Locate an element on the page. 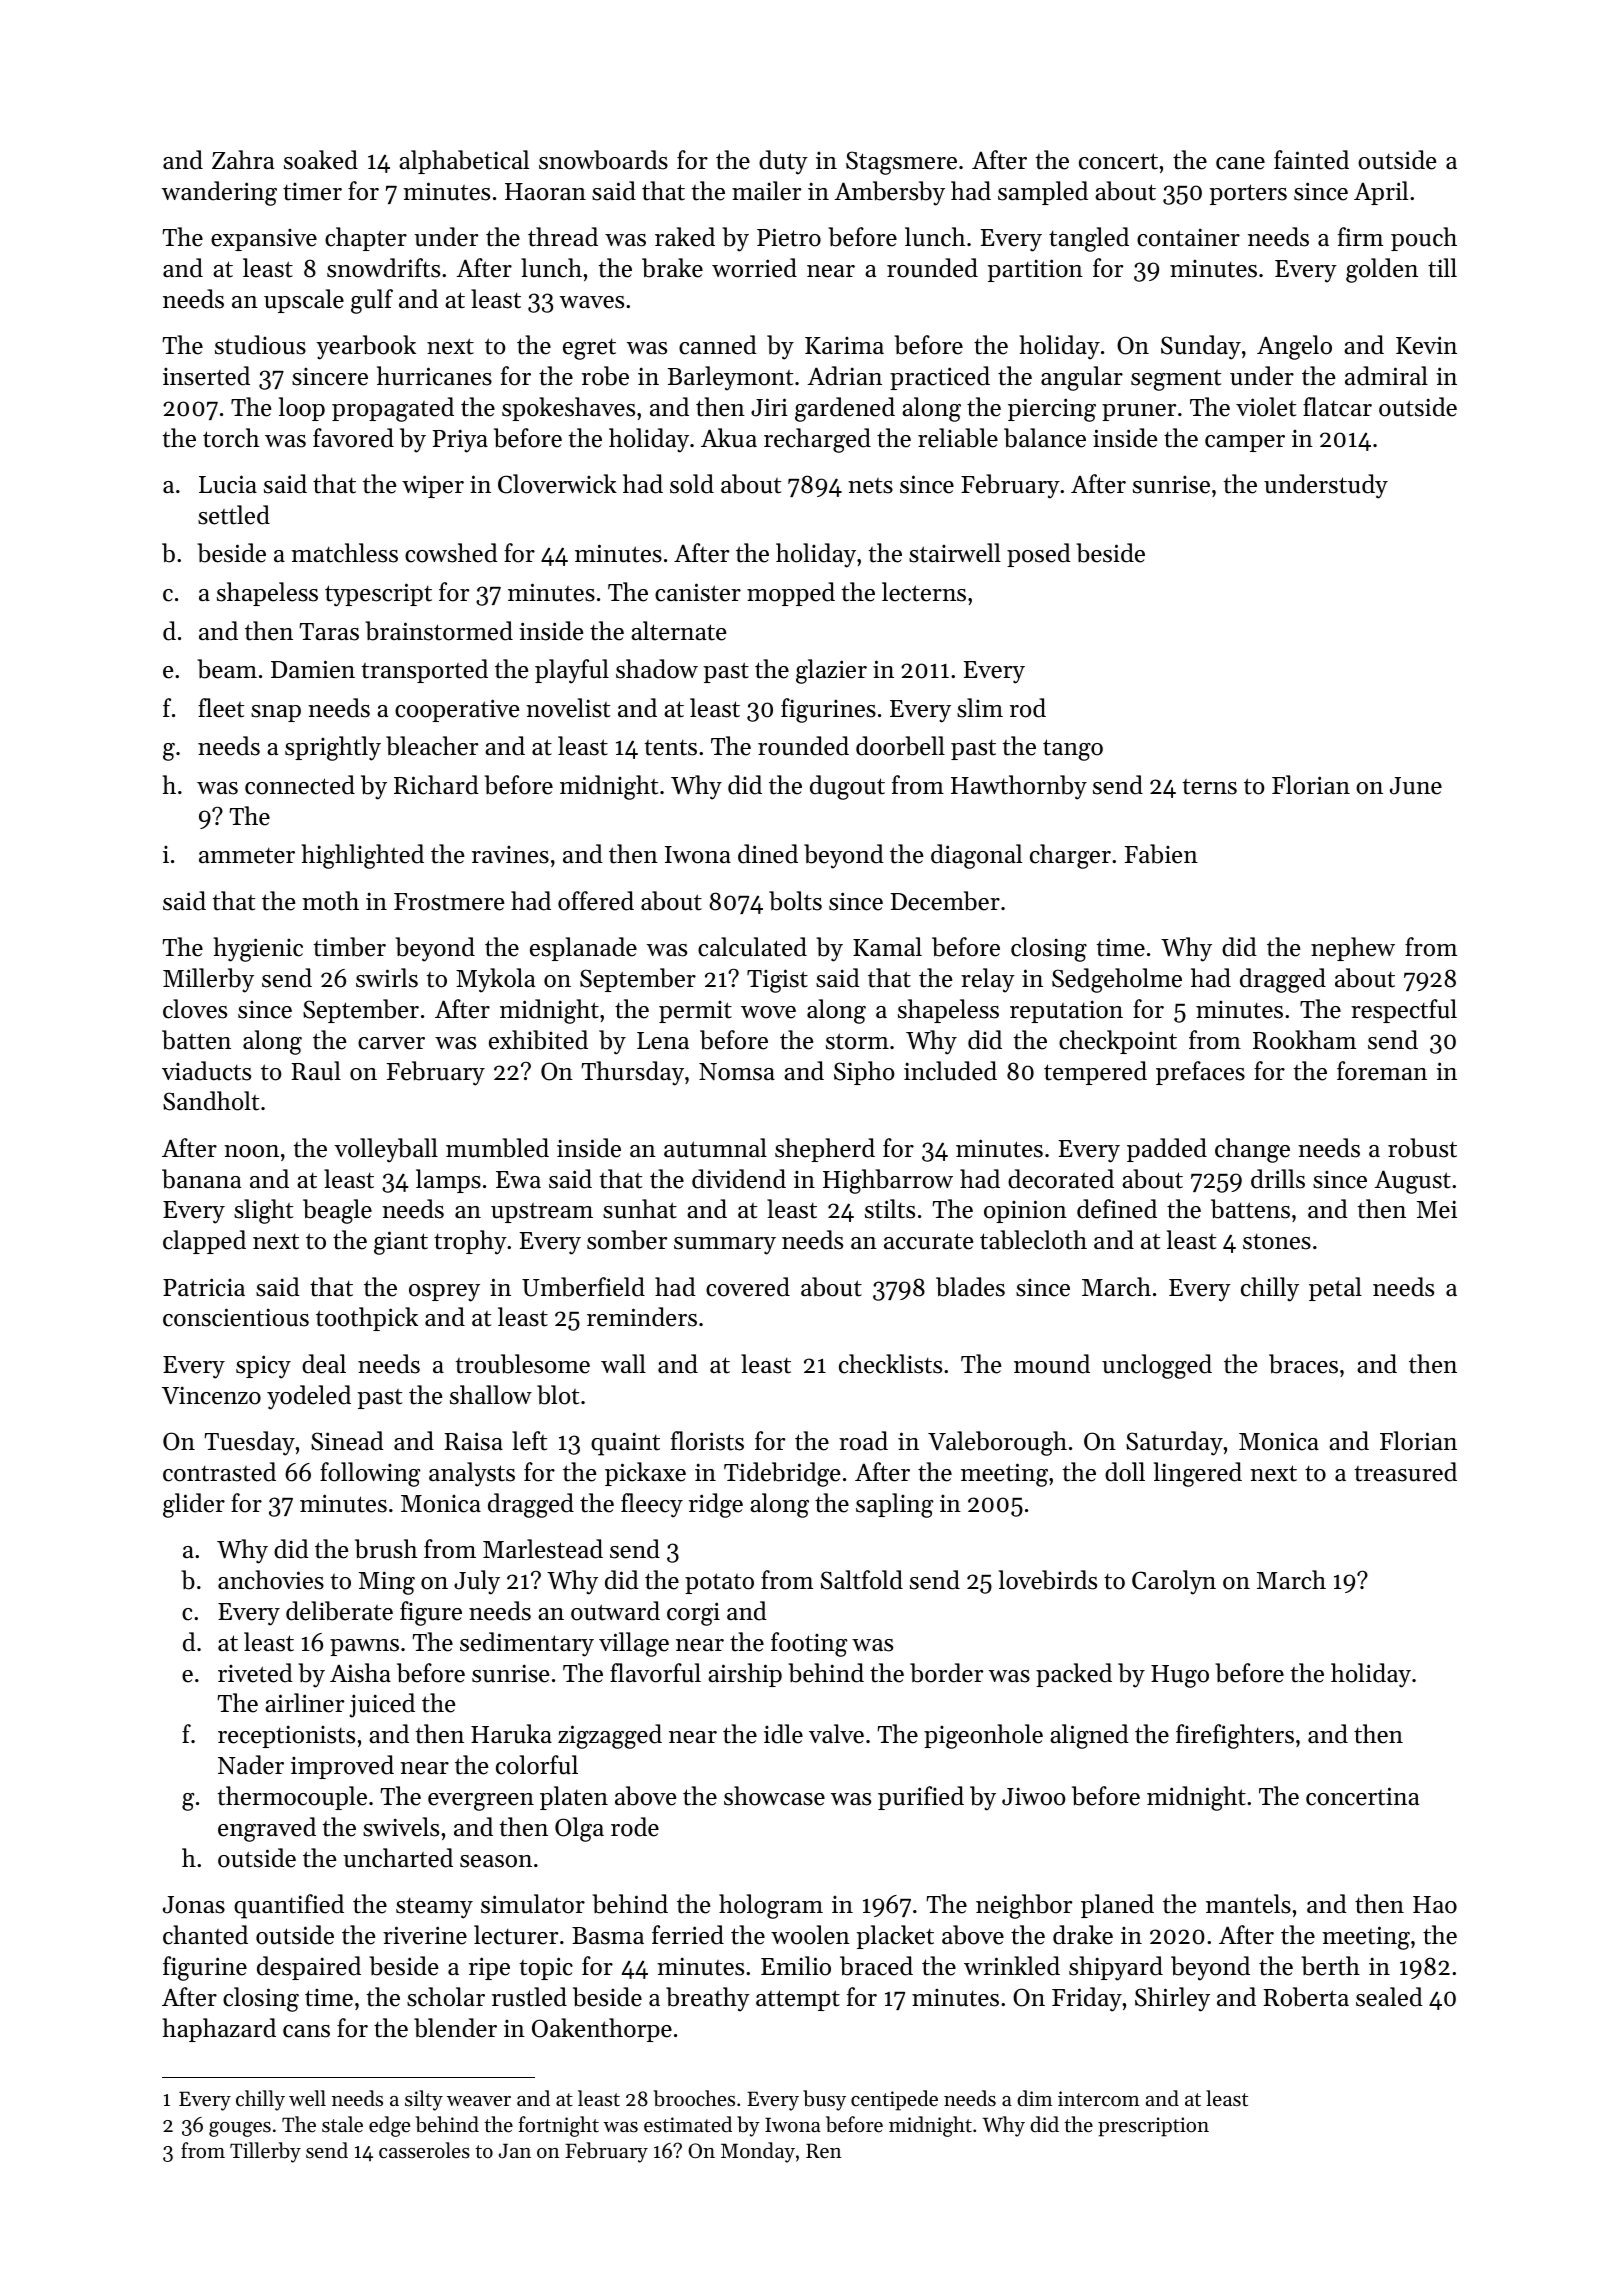 The image size is (1620, 2292). alphabetical is located at coordinates (464, 162).
